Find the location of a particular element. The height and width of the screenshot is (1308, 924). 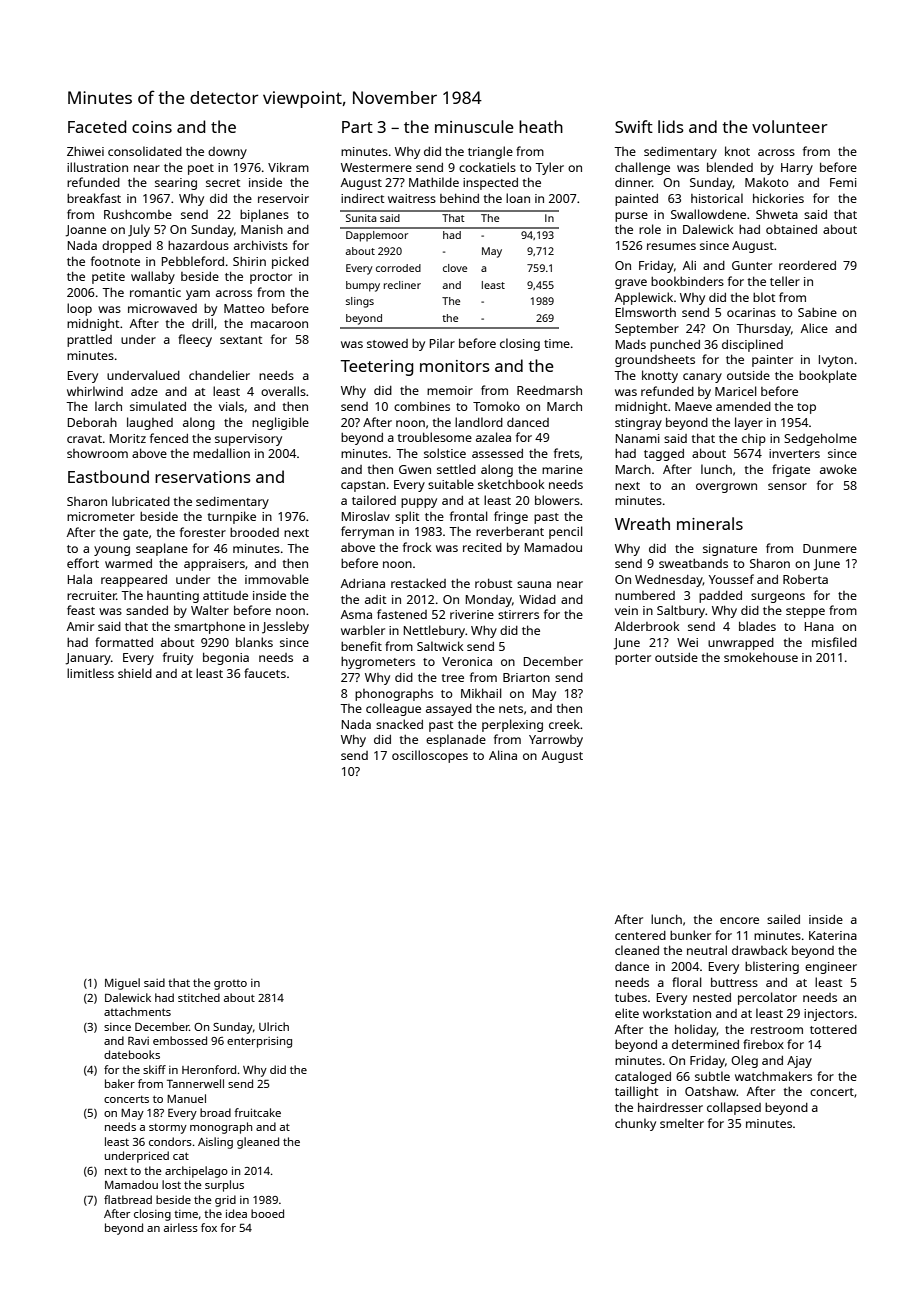

padded is located at coordinates (720, 597).
